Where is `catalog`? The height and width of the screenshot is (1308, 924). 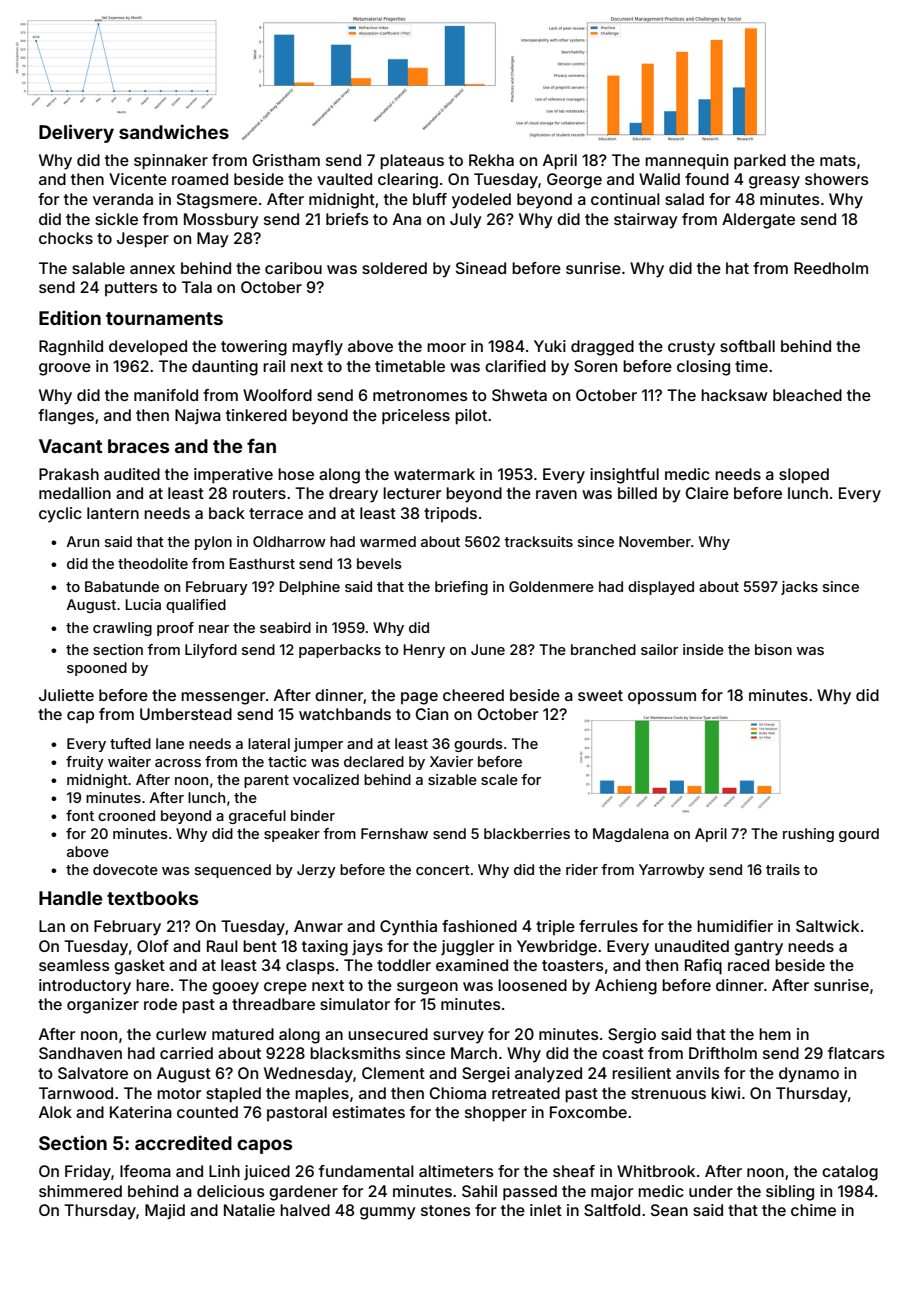 catalog is located at coordinates (850, 1173).
